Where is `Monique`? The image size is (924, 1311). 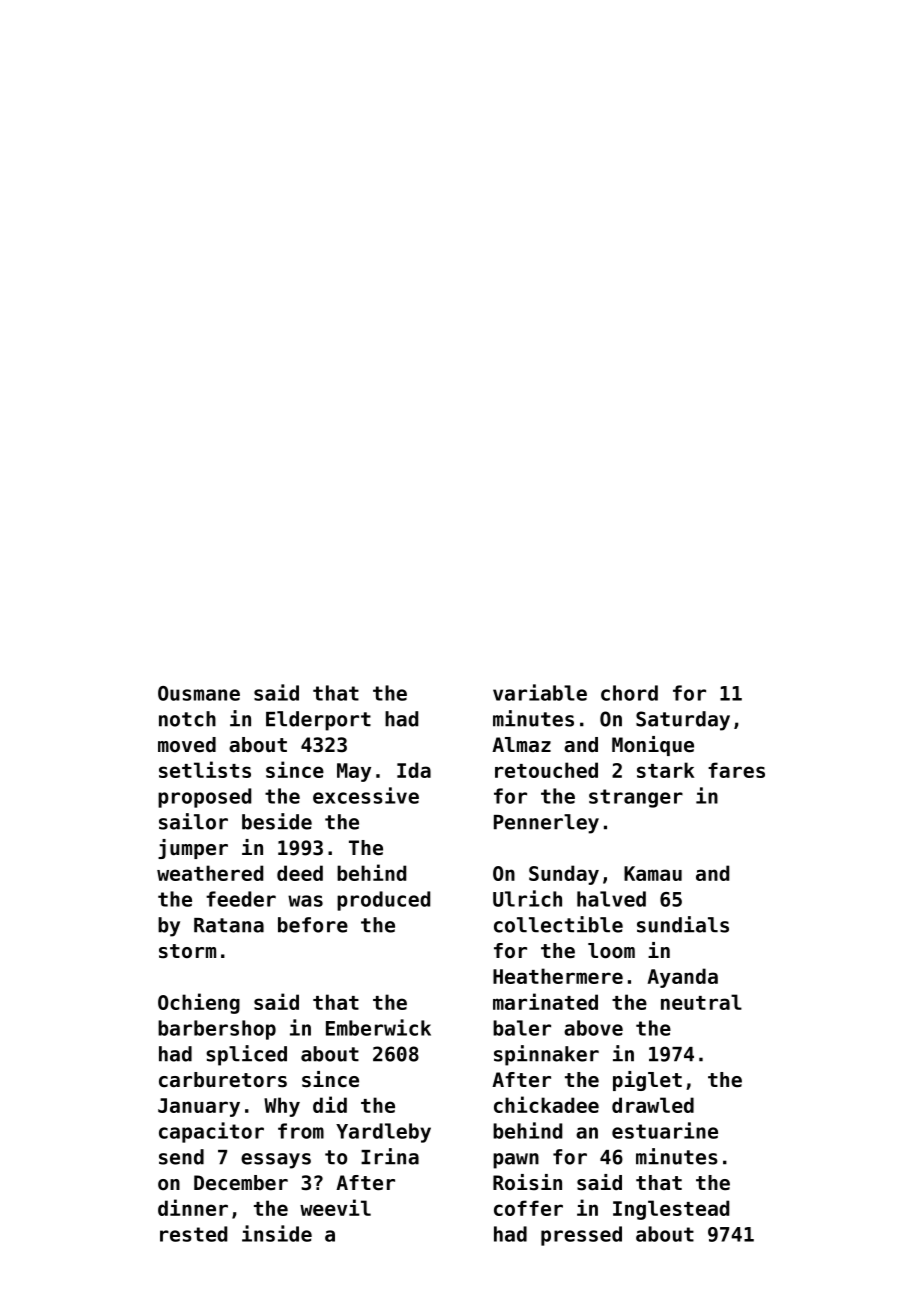
Monique is located at coordinates (653, 746).
